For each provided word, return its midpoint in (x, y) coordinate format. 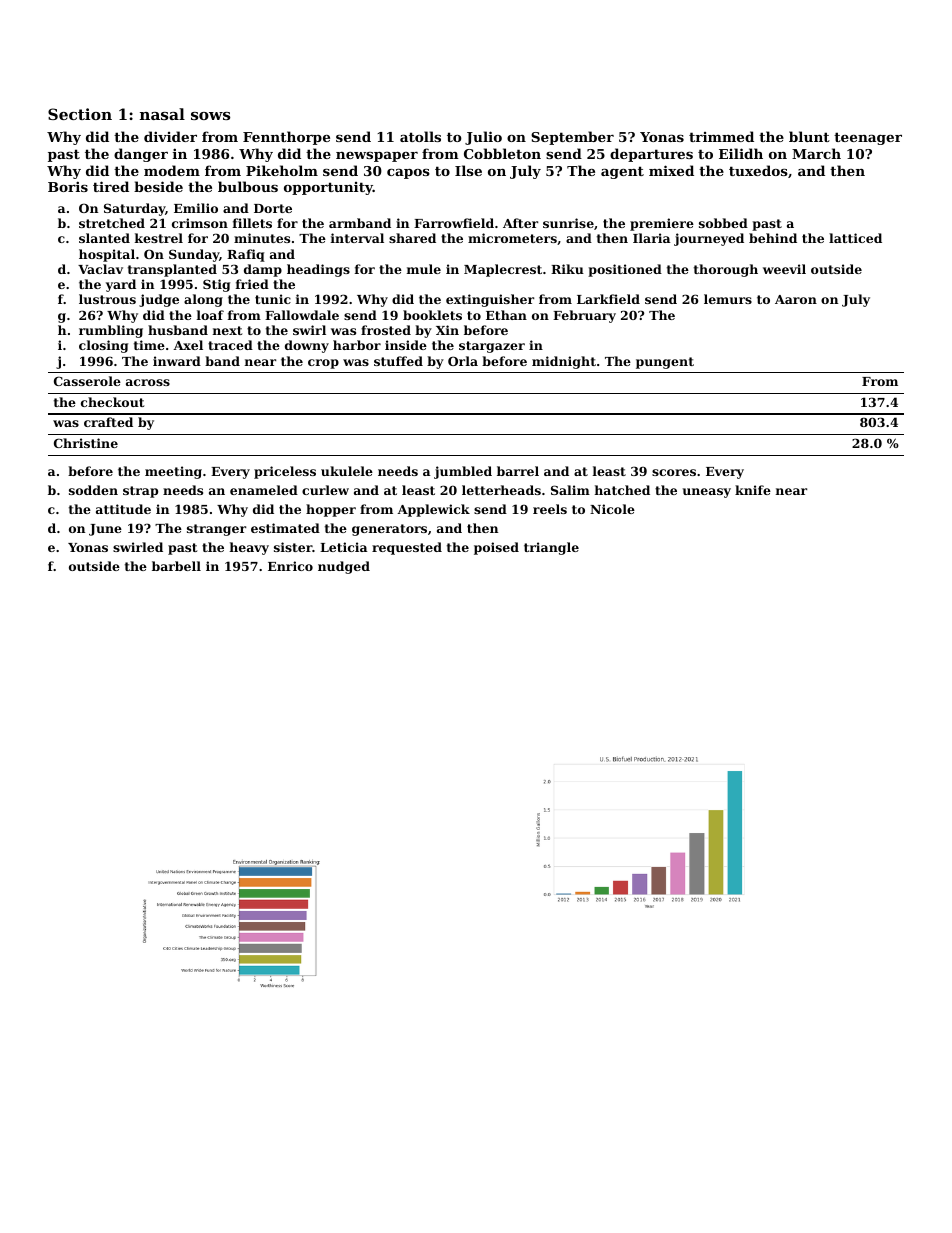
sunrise (568, 223)
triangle (551, 548)
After (520, 223)
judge (159, 300)
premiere (662, 224)
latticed (855, 238)
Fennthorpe (286, 138)
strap (140, 492)
